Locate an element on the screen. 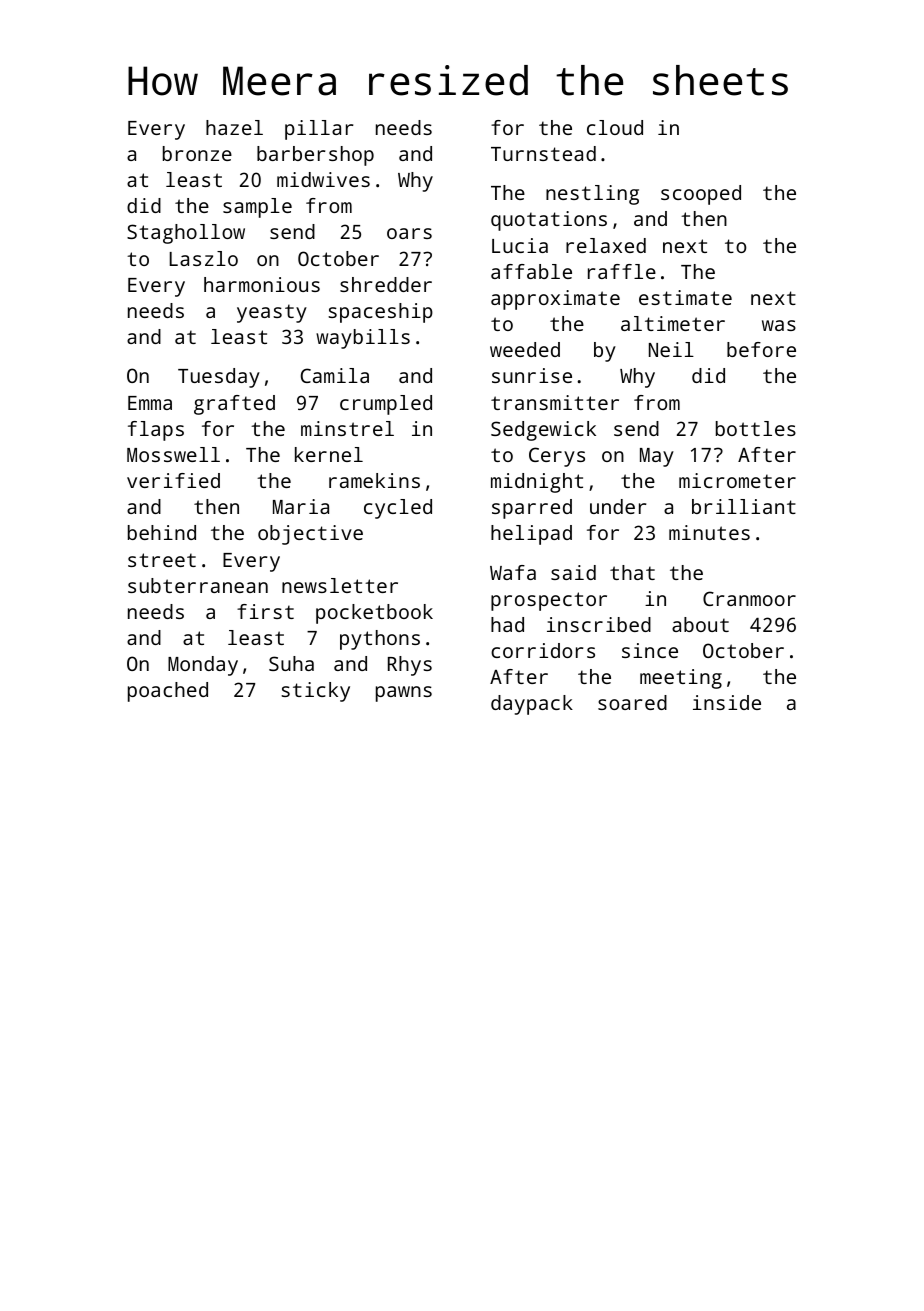 The height and width of the screenshot is (1311, 924). spaceship is located at coordinates (380, 313).
